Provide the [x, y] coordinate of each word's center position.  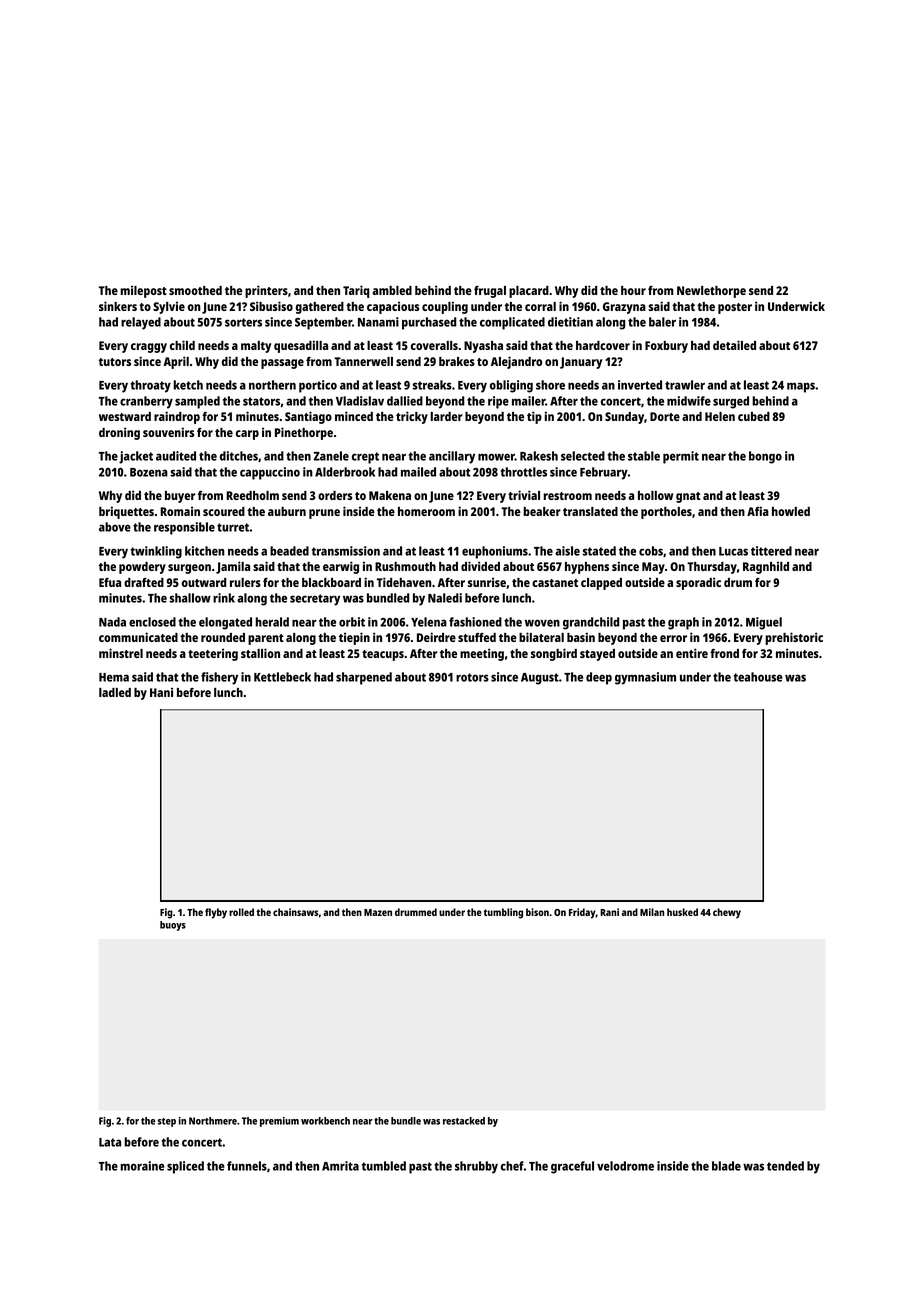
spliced [185, 1167]
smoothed [195, 290]
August [540, 679]
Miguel [764, 623]
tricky [412, 417]
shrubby [476, 1167]
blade [726, 1166]
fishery [219, 678]
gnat [688, 497]
